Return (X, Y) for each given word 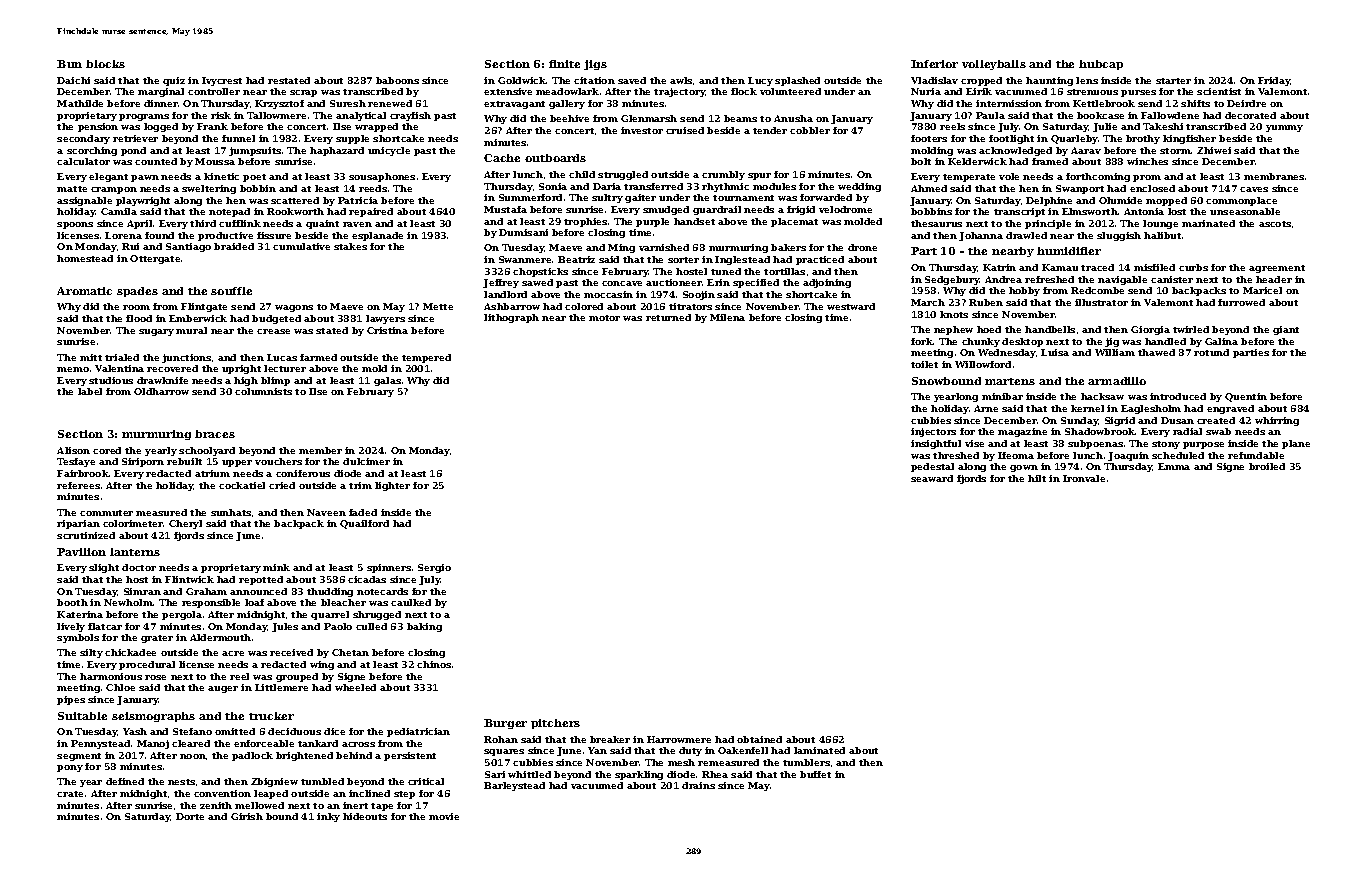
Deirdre (1246, 103)
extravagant (514, 105)
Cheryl (185, 524)
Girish (247, 816)
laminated (819, 750)
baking (424, 627)
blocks (105, 64)
